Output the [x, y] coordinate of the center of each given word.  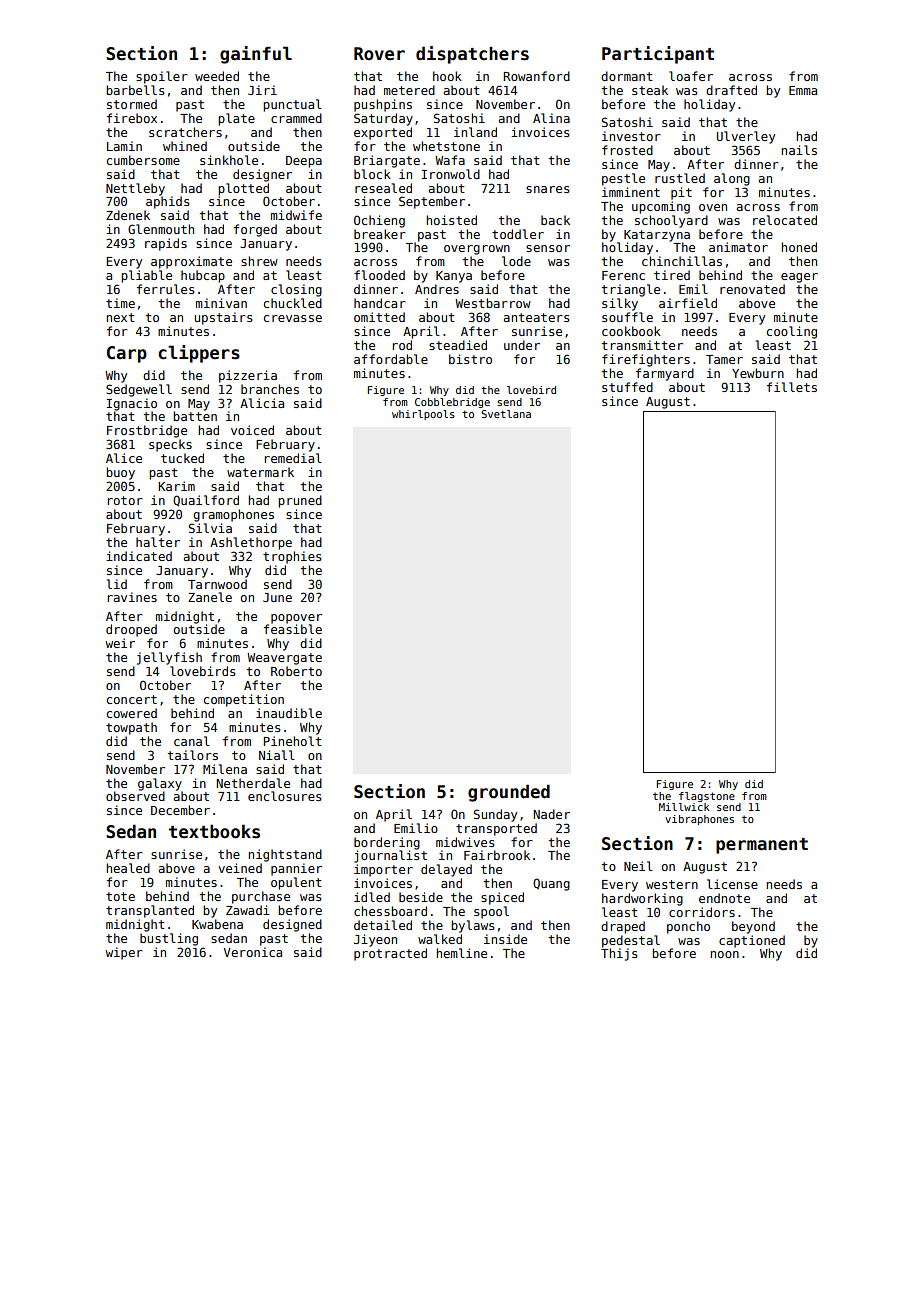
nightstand [285, 855]
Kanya [454, 277]
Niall [277, 755]
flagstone [707, 797]
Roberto [296, 671]
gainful [256, 55]
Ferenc [623, 275]
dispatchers [472, 55]
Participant [658, 55]
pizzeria [248, 376]
